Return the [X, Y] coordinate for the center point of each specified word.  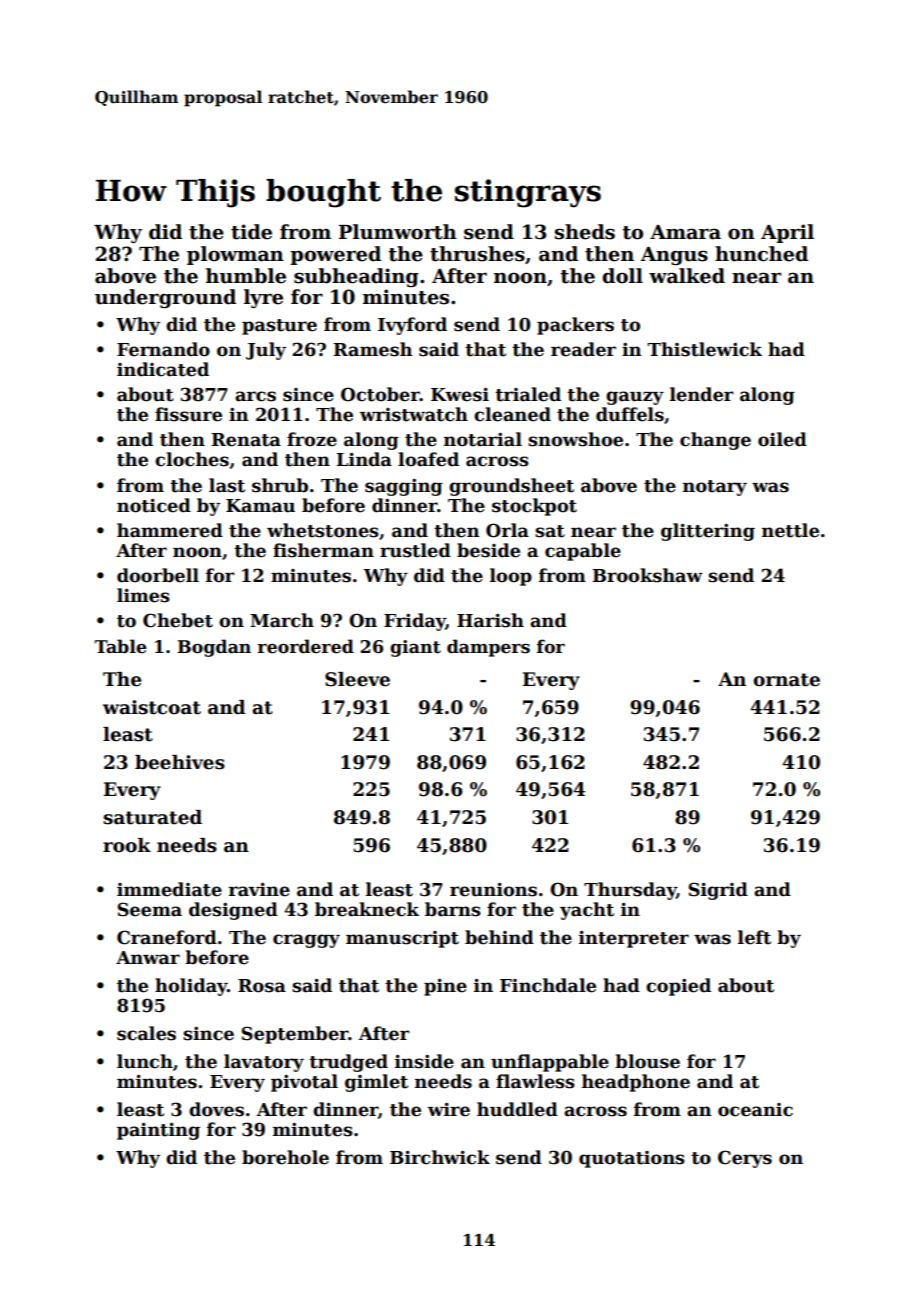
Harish [490, 620]
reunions [493, 890]
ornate [786, 680]
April [787, 233]
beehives [180, 762]
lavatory [264, 1063]
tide [251, 232]
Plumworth [398, 232]
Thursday [630, 891]
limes [143, 595]
